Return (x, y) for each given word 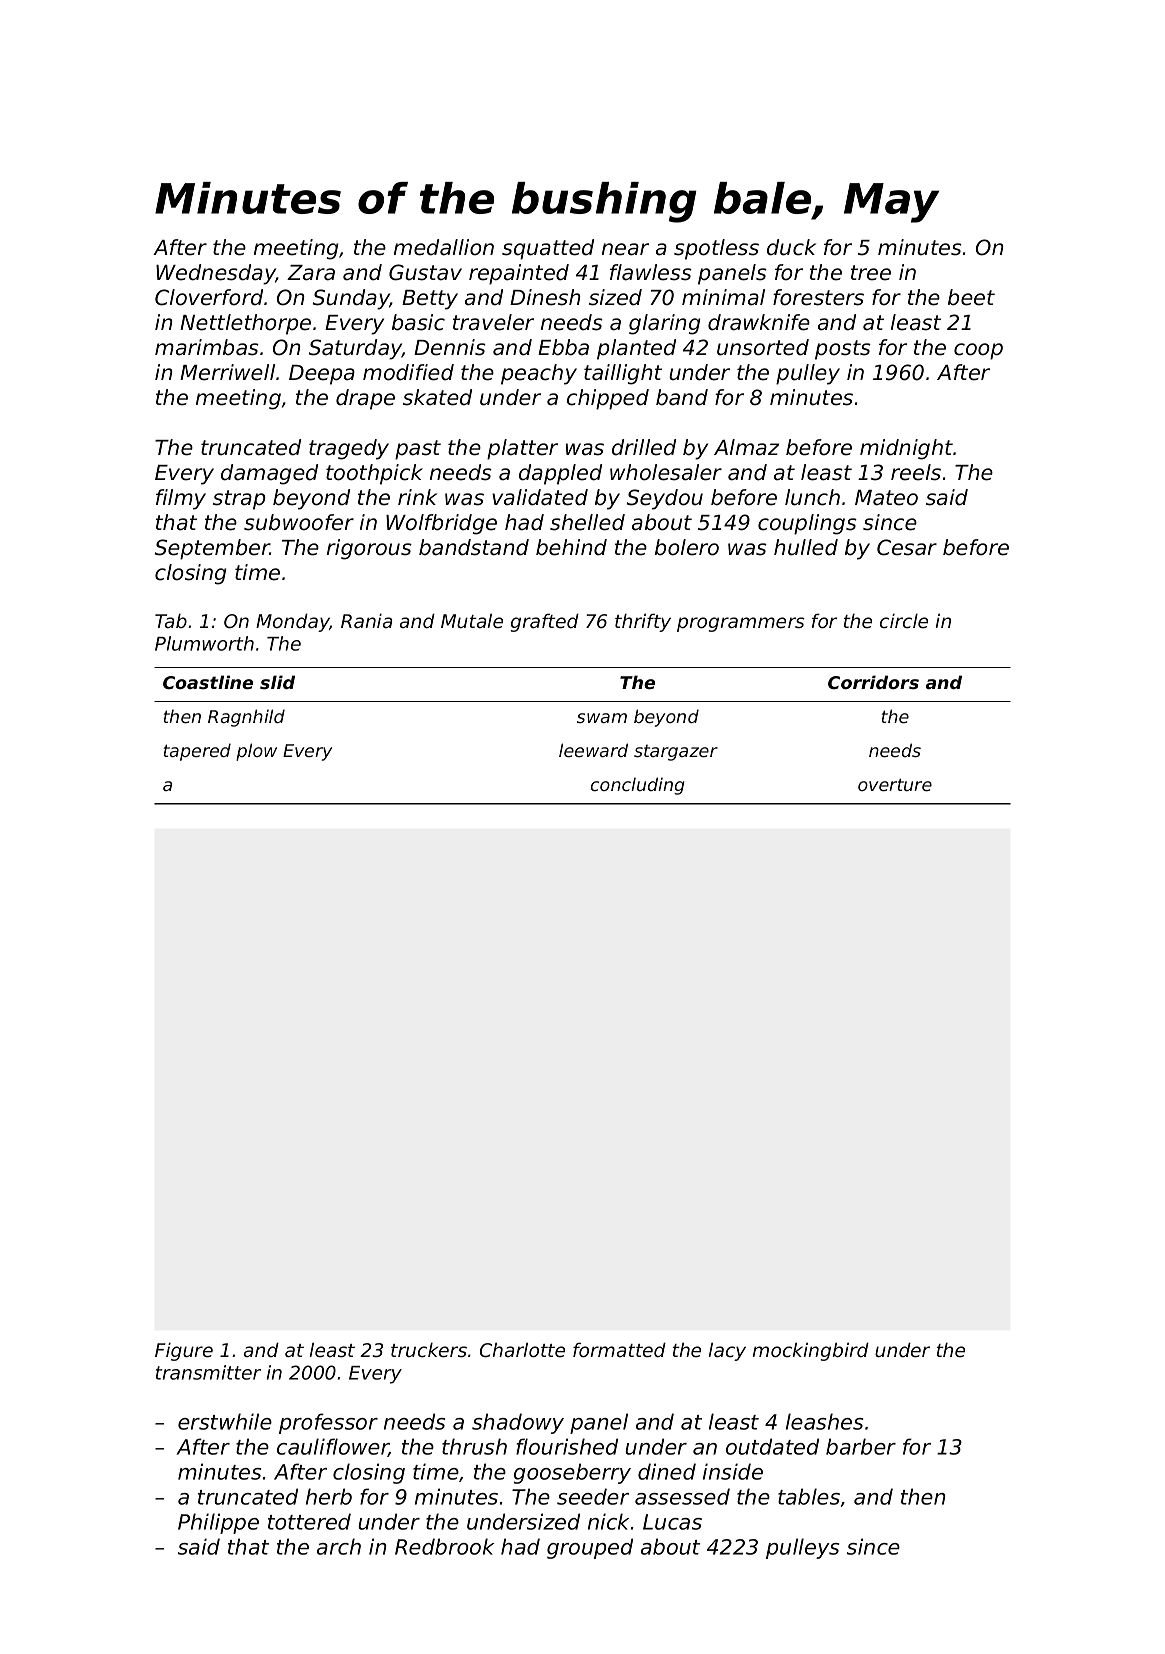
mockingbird (811, 1351)
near (625, 249)
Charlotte (522, 1350)
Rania (366, 620)
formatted (619, 1350)
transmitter (208, 1372)
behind (571, 547)
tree (871, 273)
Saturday (355, 349)
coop (978, 351)
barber (861, 1446)
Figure (184, 1351)
